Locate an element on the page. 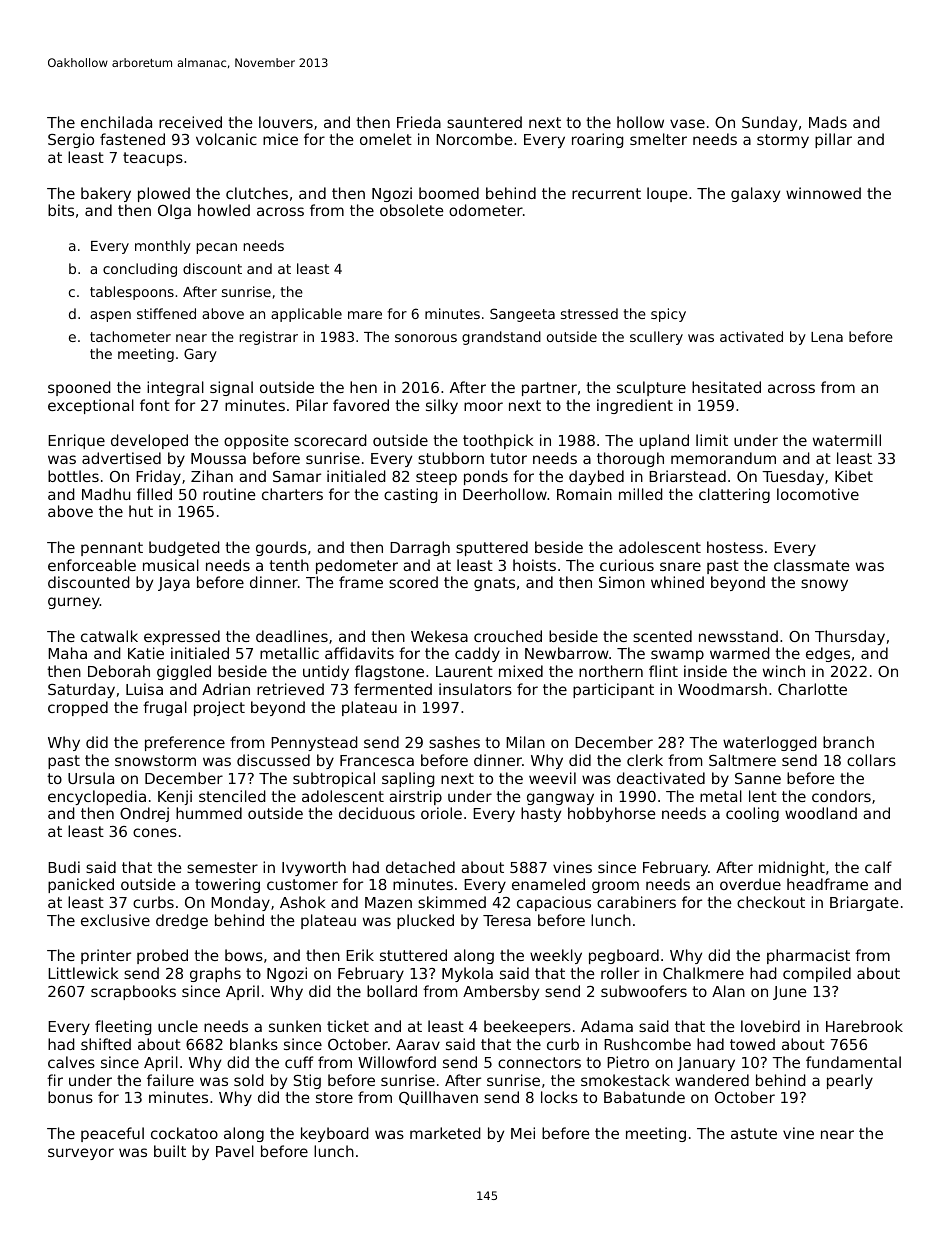 Image resolution: width=952 pixels, height=1233 pixels. fir is located at coordinates (55, 1080).
